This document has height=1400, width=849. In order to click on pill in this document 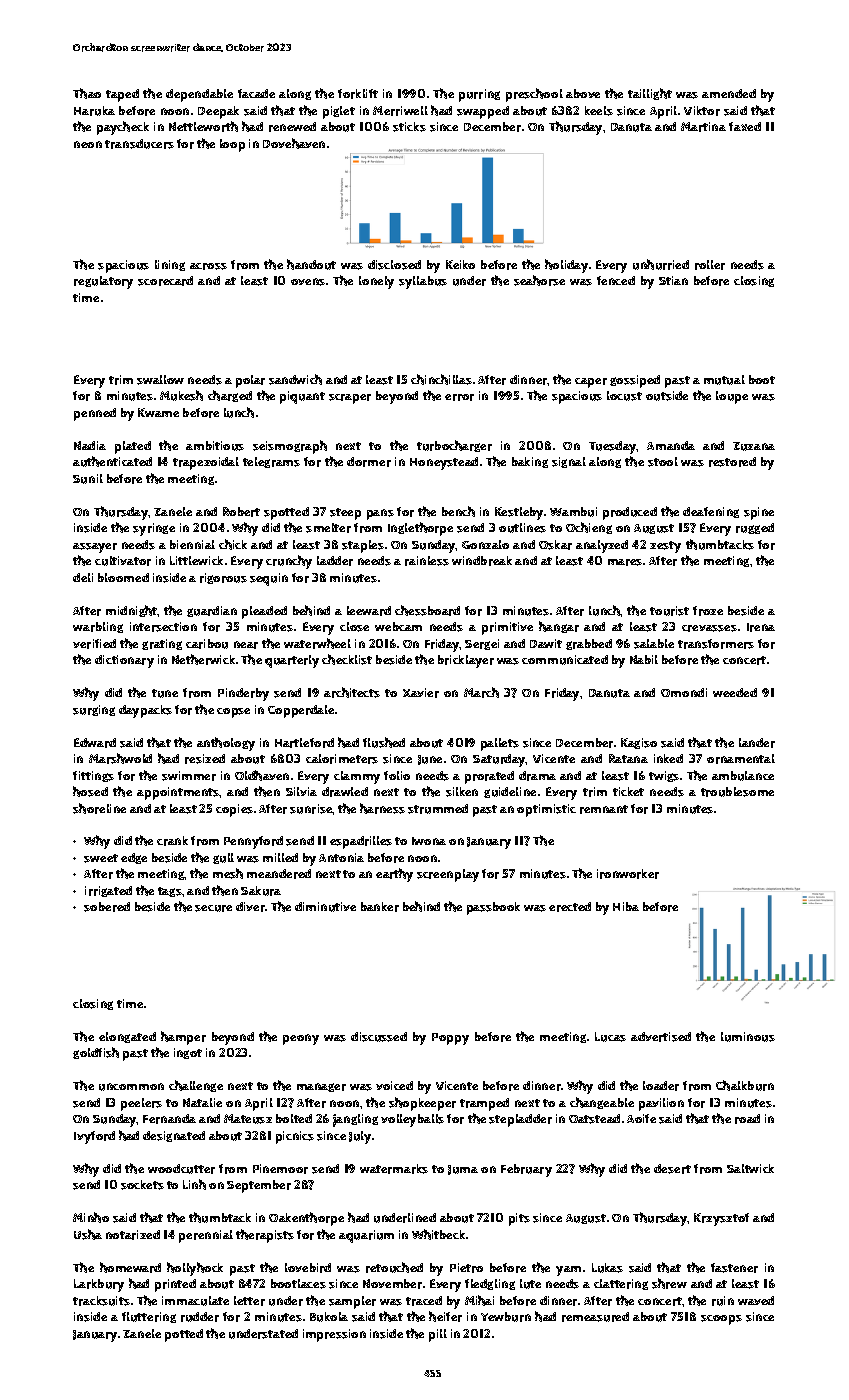, I will do `click(438, 1335)`.
